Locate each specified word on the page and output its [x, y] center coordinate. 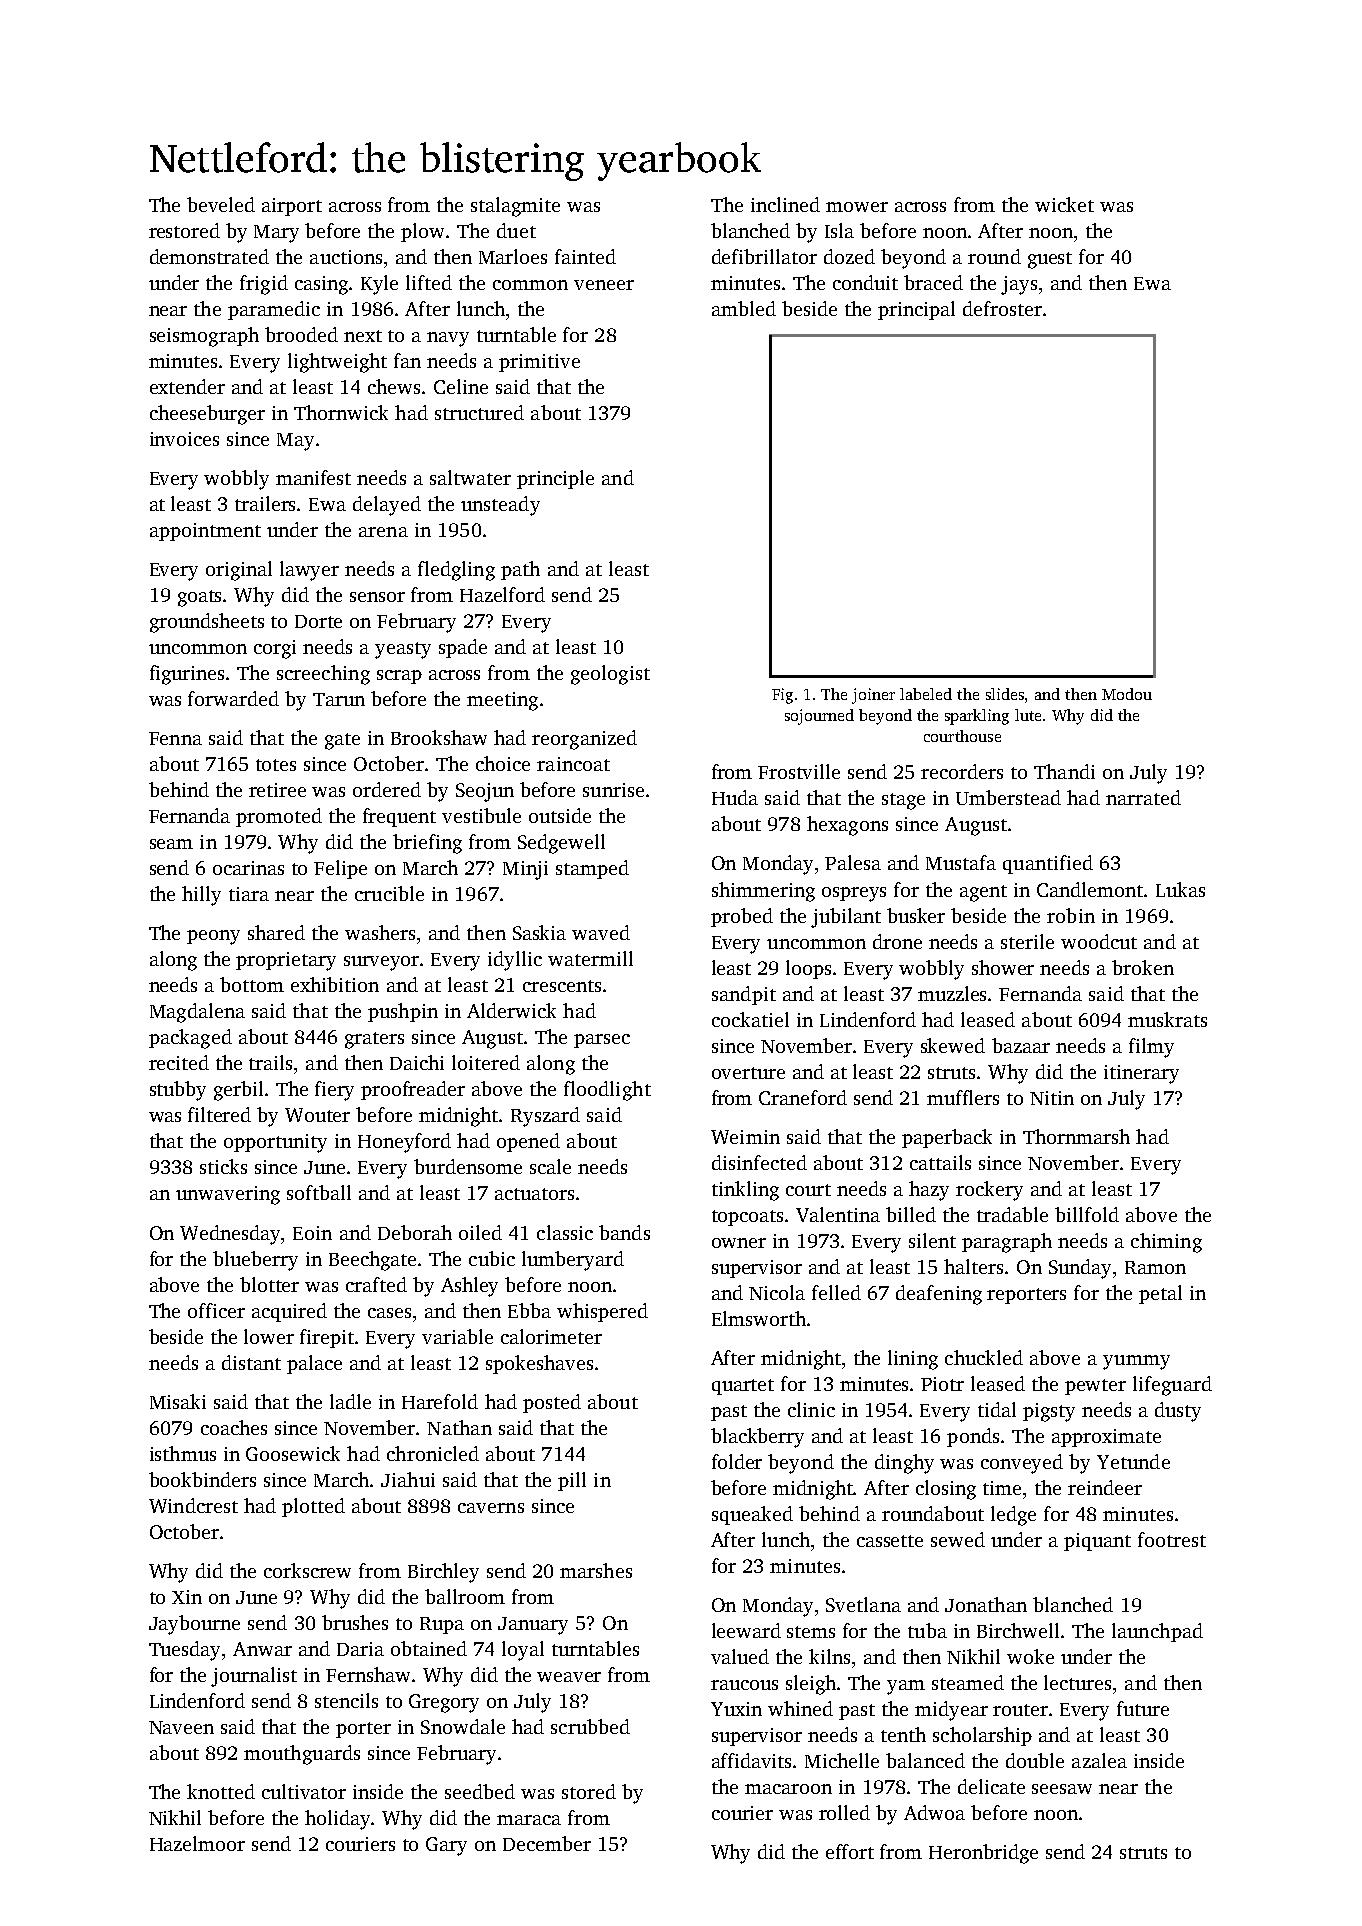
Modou [1127, 694]
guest [1050, 260]
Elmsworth [759, 1318]
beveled [221, 204]
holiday [338, 1820]
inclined [785, 204]
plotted [313, 1507]
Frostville [799, 771]
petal [1160, 1294]
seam [171, 844]
